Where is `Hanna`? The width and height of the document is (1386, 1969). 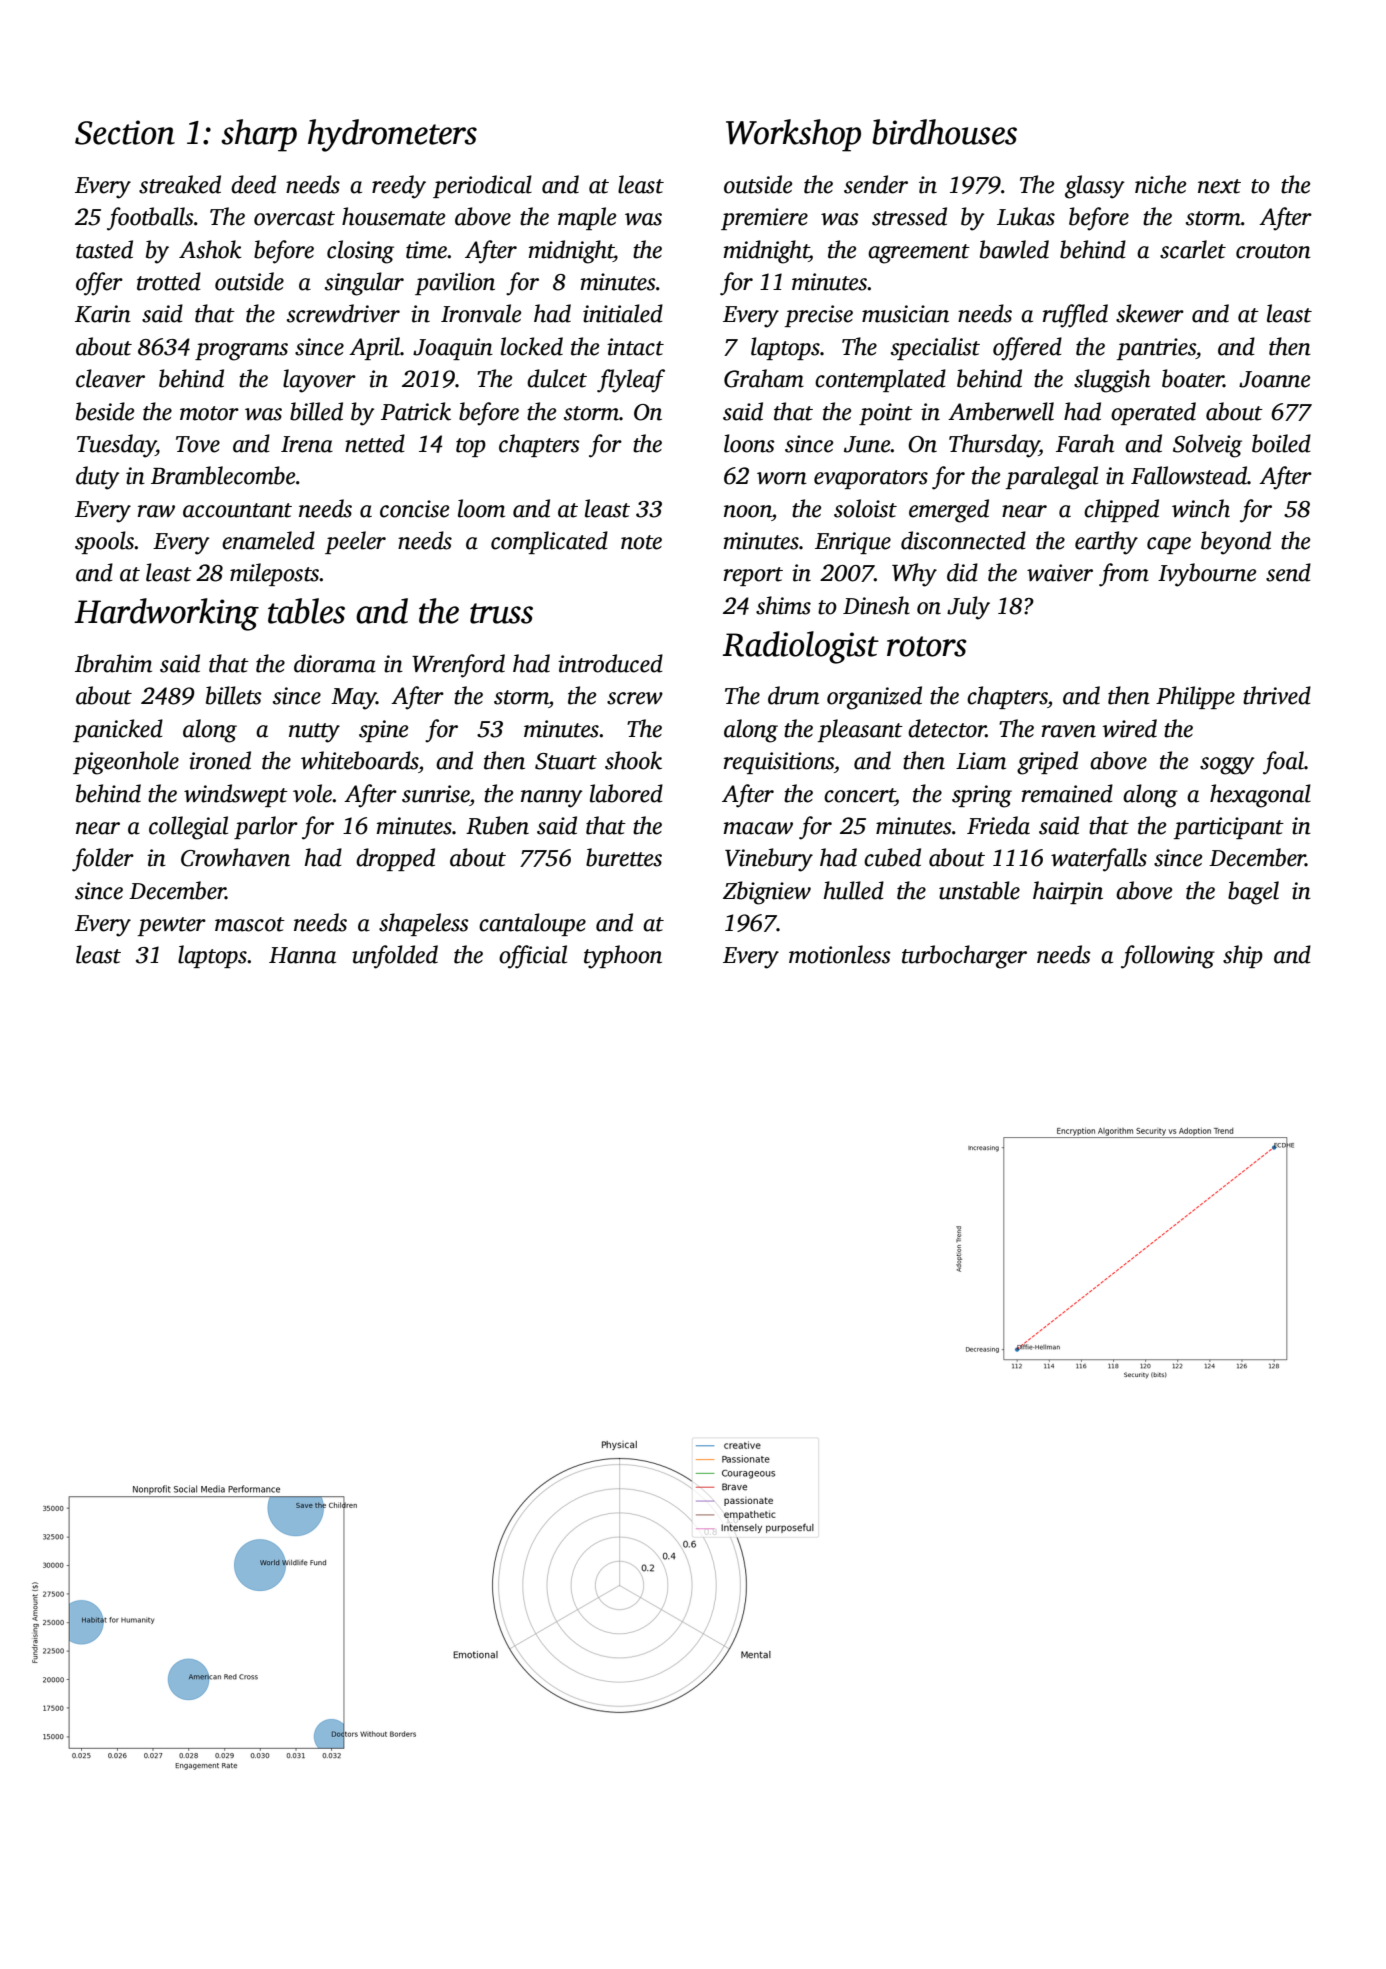
Hanna is located at coordinates (302, 955).
